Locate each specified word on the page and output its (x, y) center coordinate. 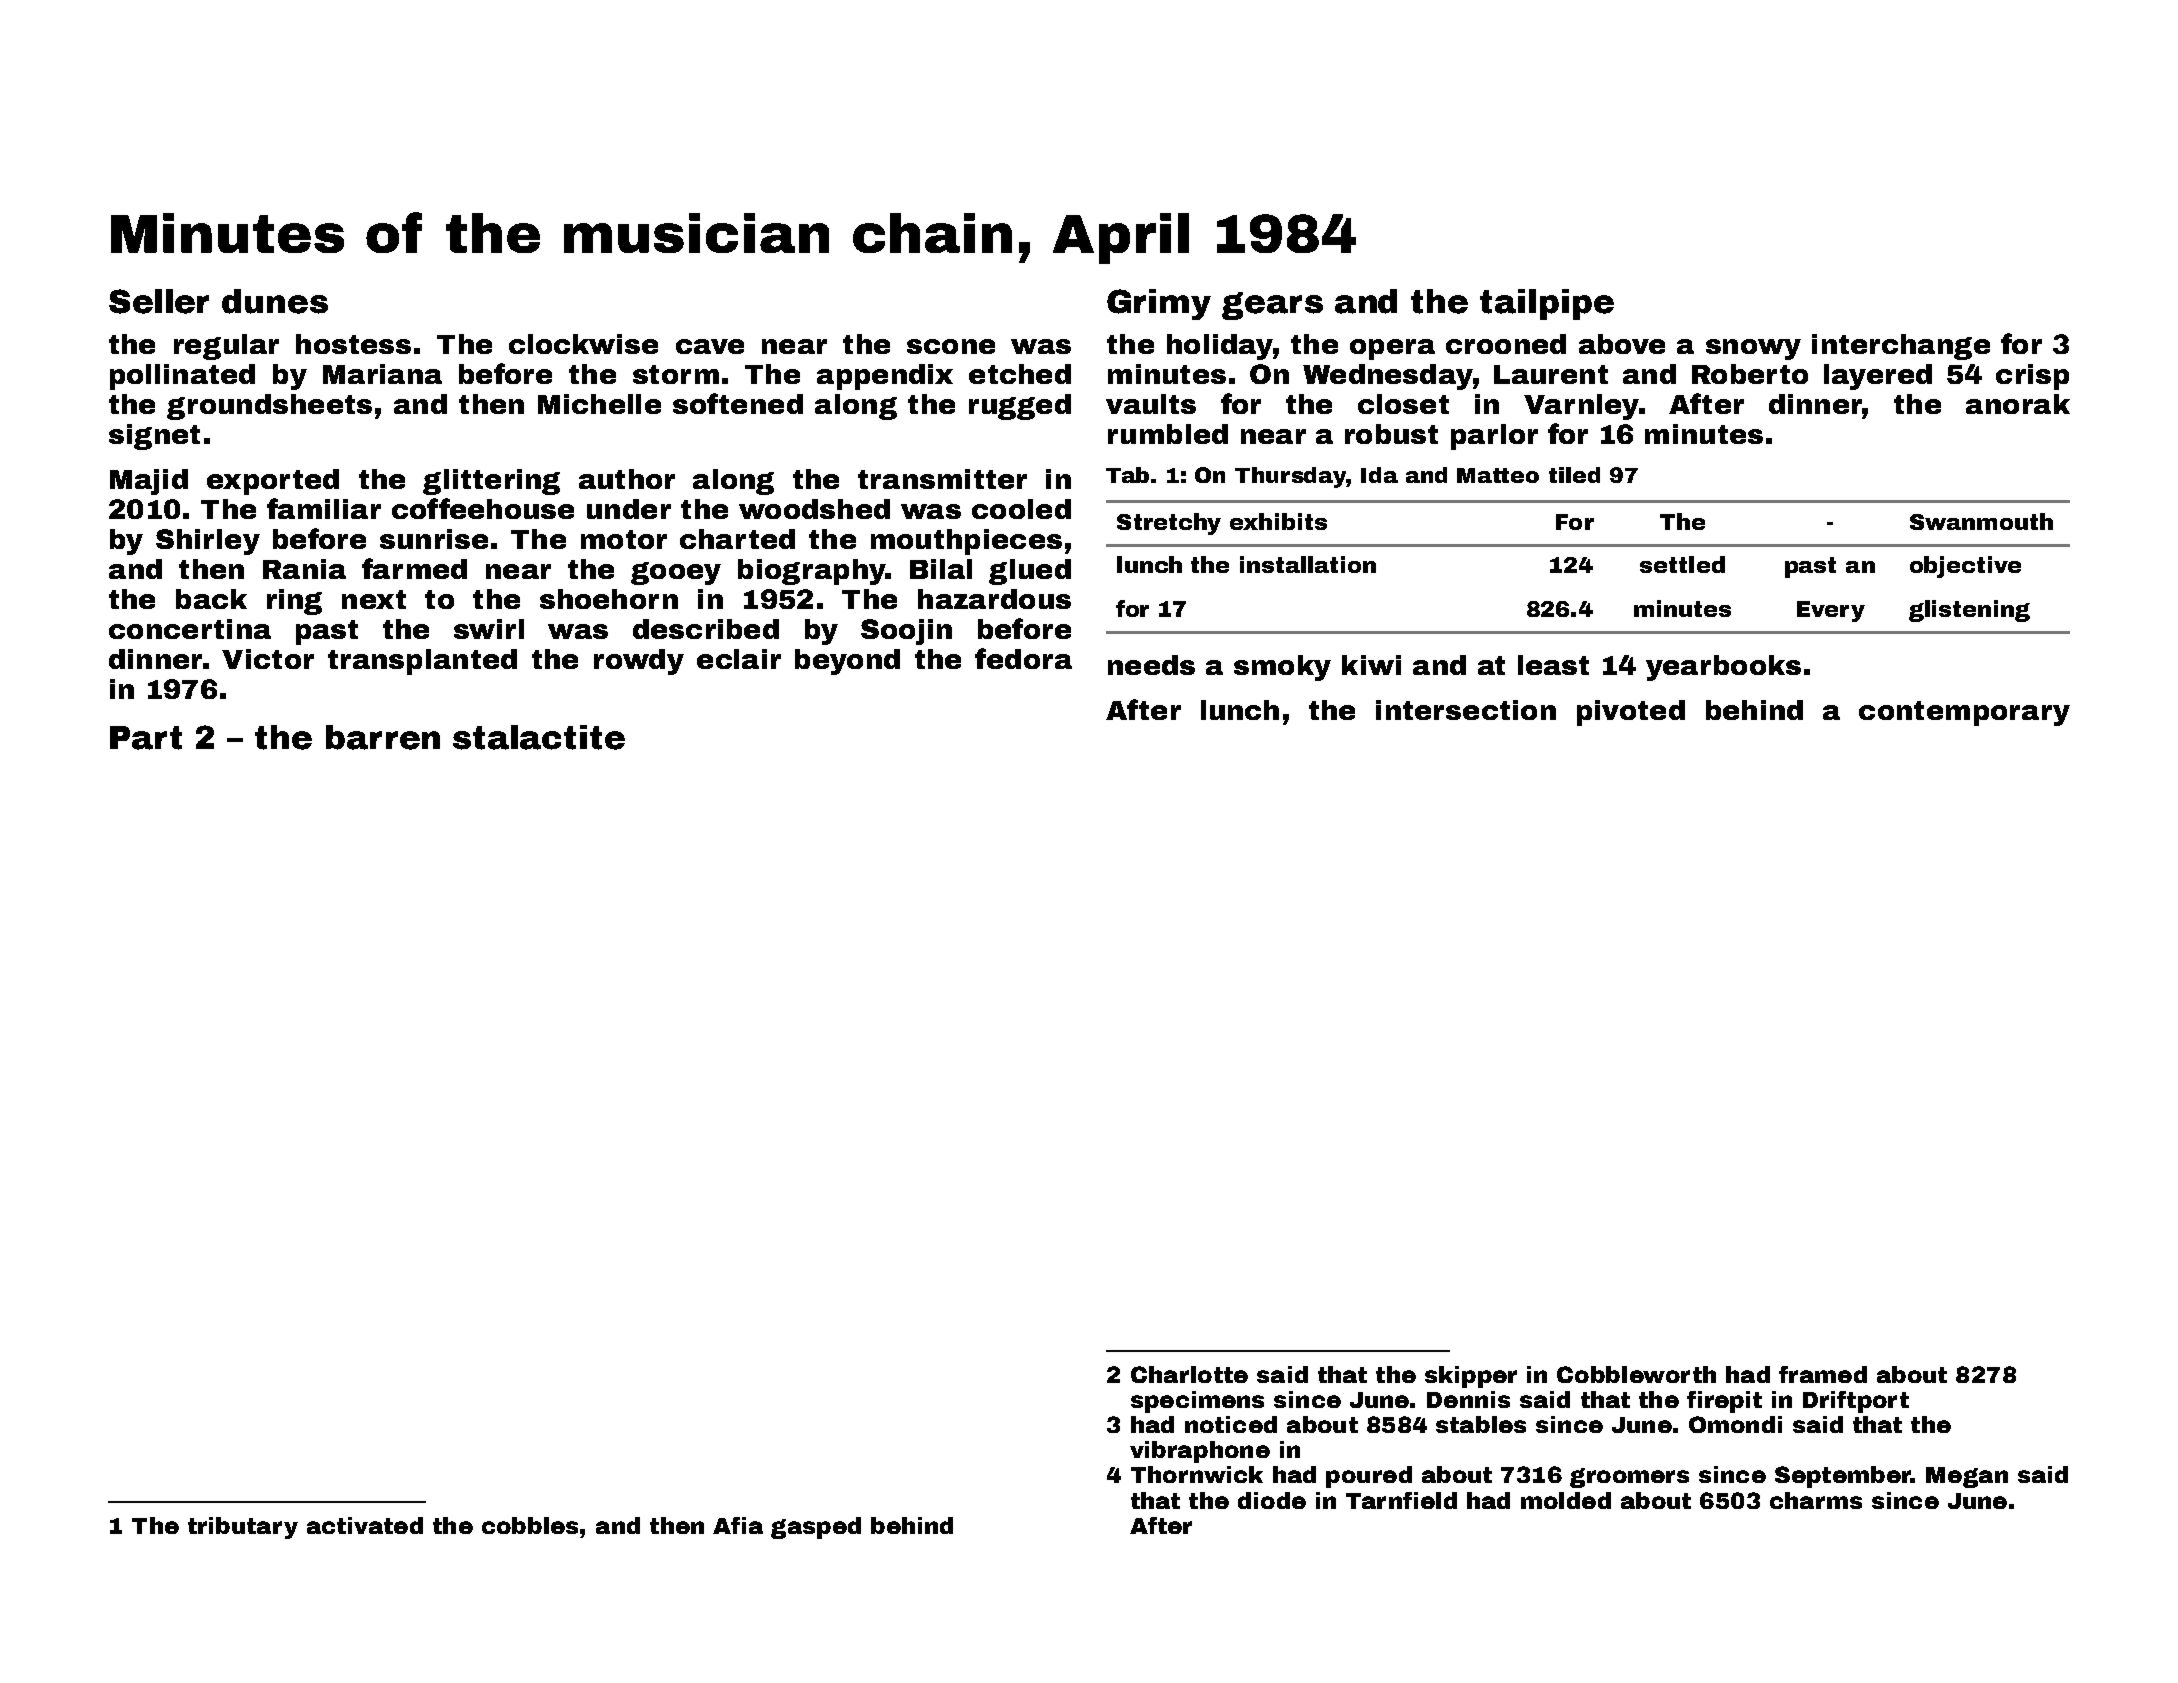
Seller (159, 301)
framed (1823, 1374)
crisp (2032, 377)
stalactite (539, 737)
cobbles (530, 1525)
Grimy (1159, 304)
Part (146, 738)
